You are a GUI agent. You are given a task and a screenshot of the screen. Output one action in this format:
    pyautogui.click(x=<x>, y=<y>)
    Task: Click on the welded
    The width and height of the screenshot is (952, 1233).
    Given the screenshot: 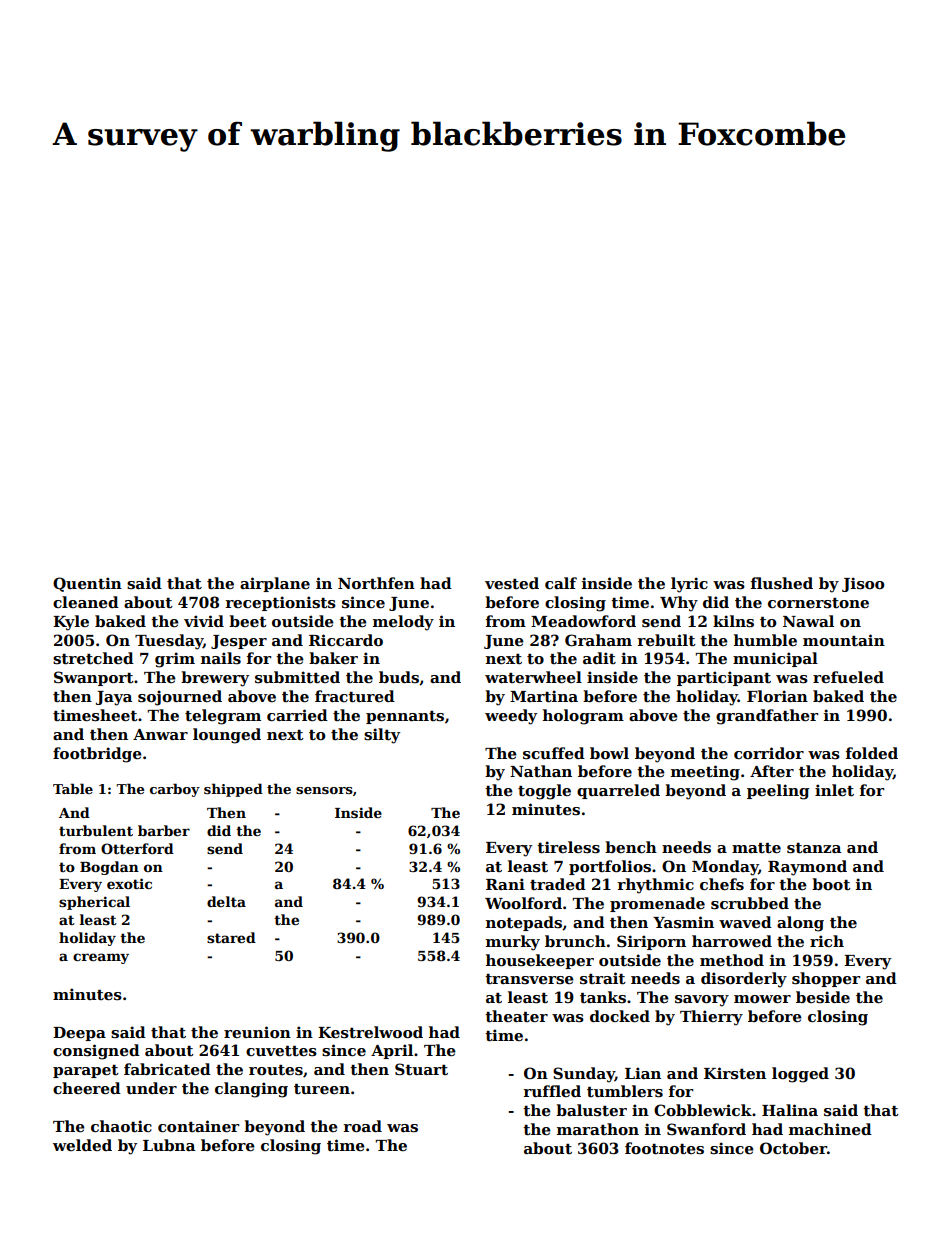 What is the action you would take?
    pyautogui.click(x=82, y=1145)
